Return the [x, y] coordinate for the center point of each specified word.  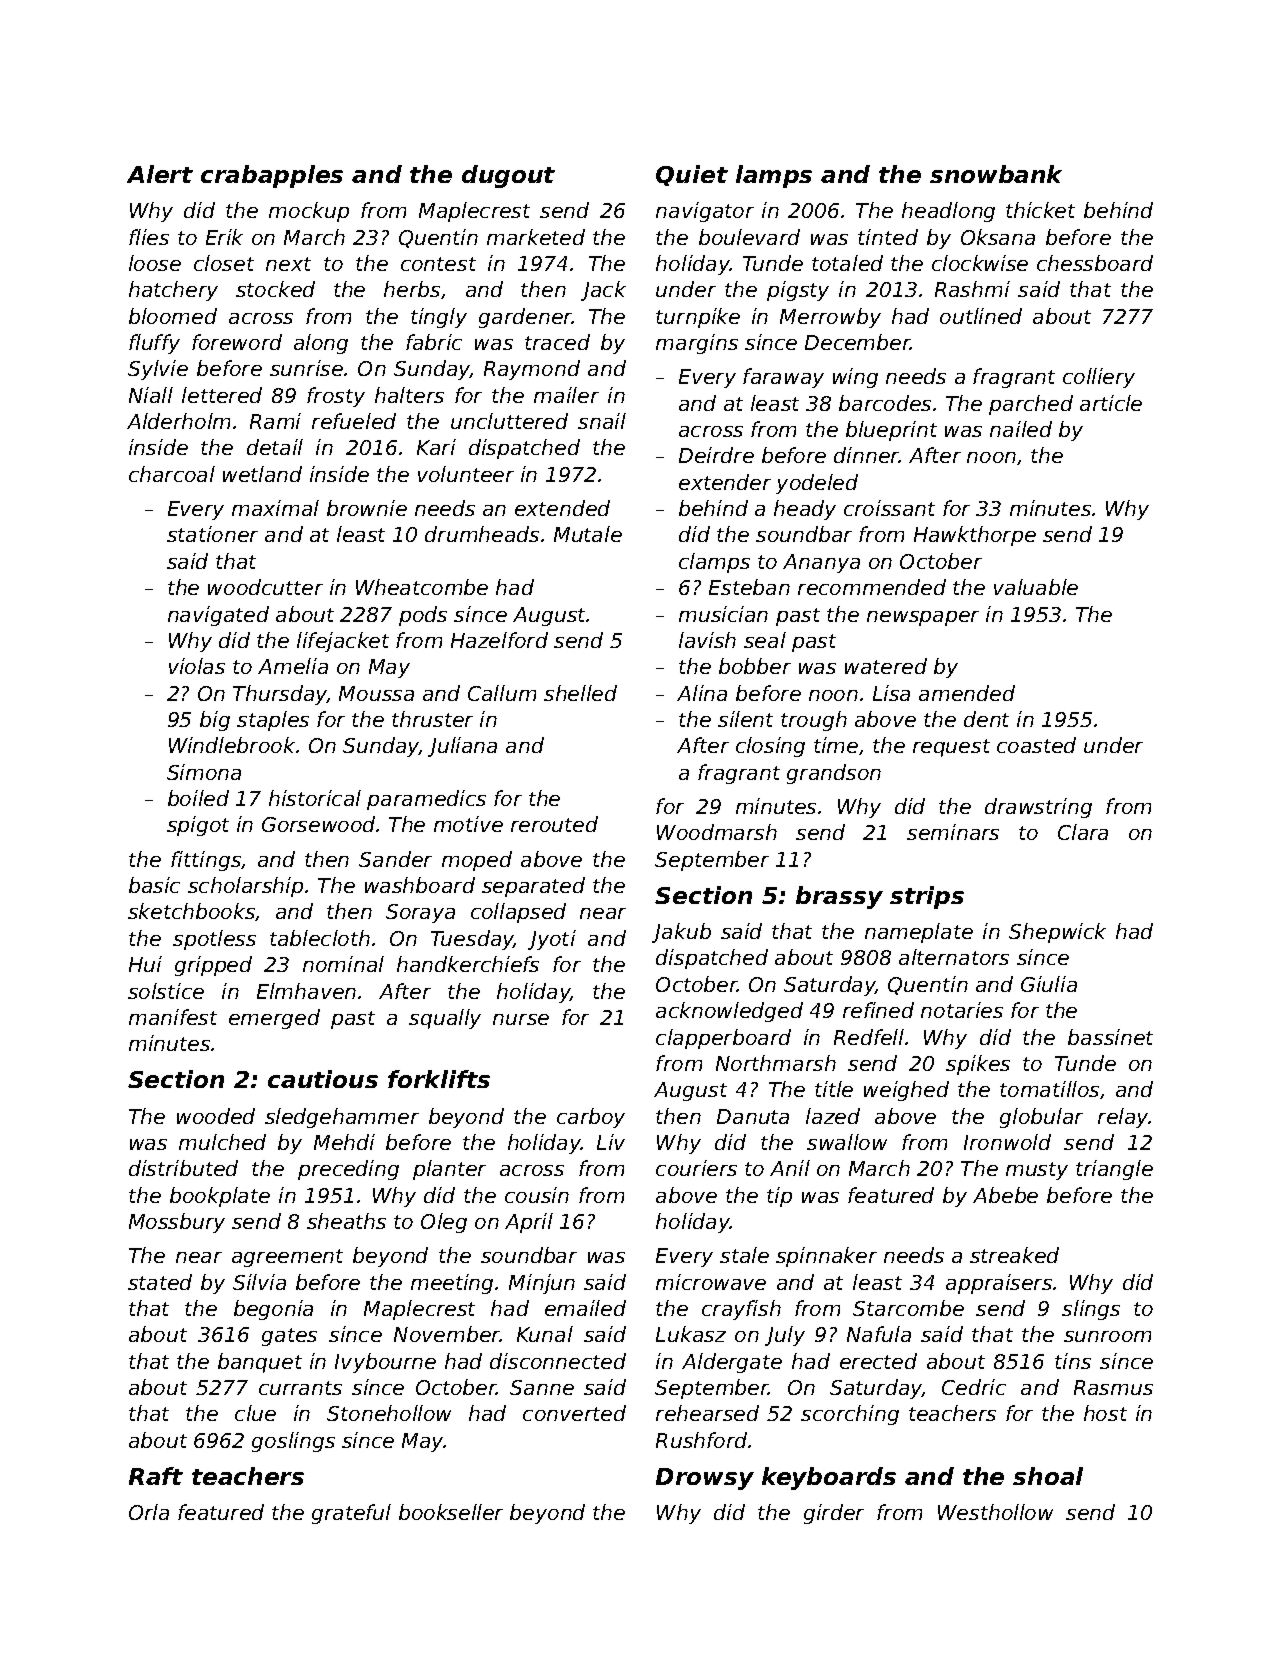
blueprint [891, 431]
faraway [783, 378]
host [1105, 1413]
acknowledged [729, 1012]
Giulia [1049, 984]
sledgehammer [342, 1118]
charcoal [172, 474]
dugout [508, 176]
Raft [156, 1476]
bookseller [451, 1512]
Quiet [692, 175]
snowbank [996, 174]
